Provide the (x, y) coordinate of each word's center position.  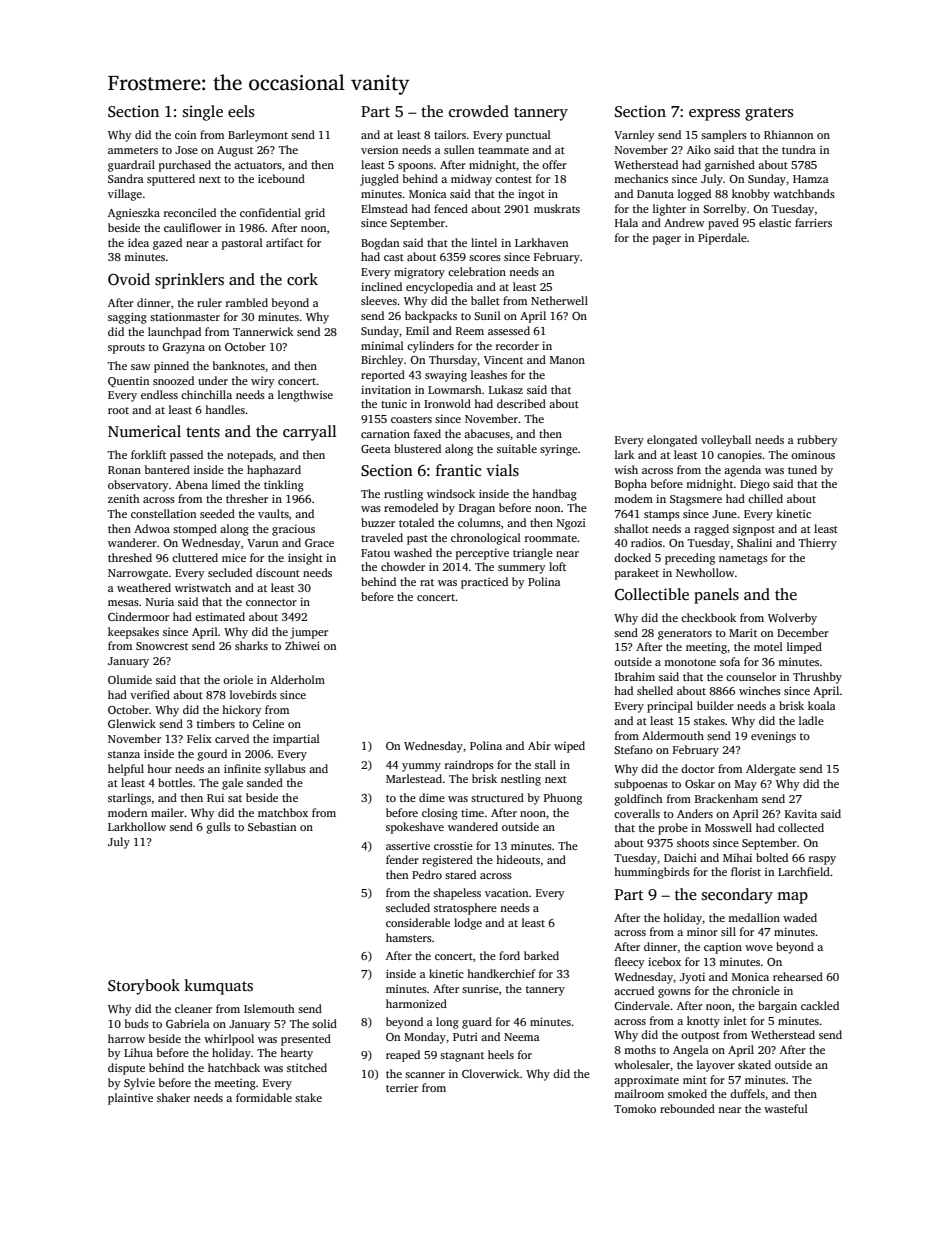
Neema (522, 1037)
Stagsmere (696, 500)
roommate (551, 538)
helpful (126, 770)
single (203, 113)
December (803, 632)
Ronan (124, 470)
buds (137, 1023)
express (714, 115)
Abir (539, 745)
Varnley (634, 136)
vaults (273, 513)
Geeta (376, 449)
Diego (755, 485)
